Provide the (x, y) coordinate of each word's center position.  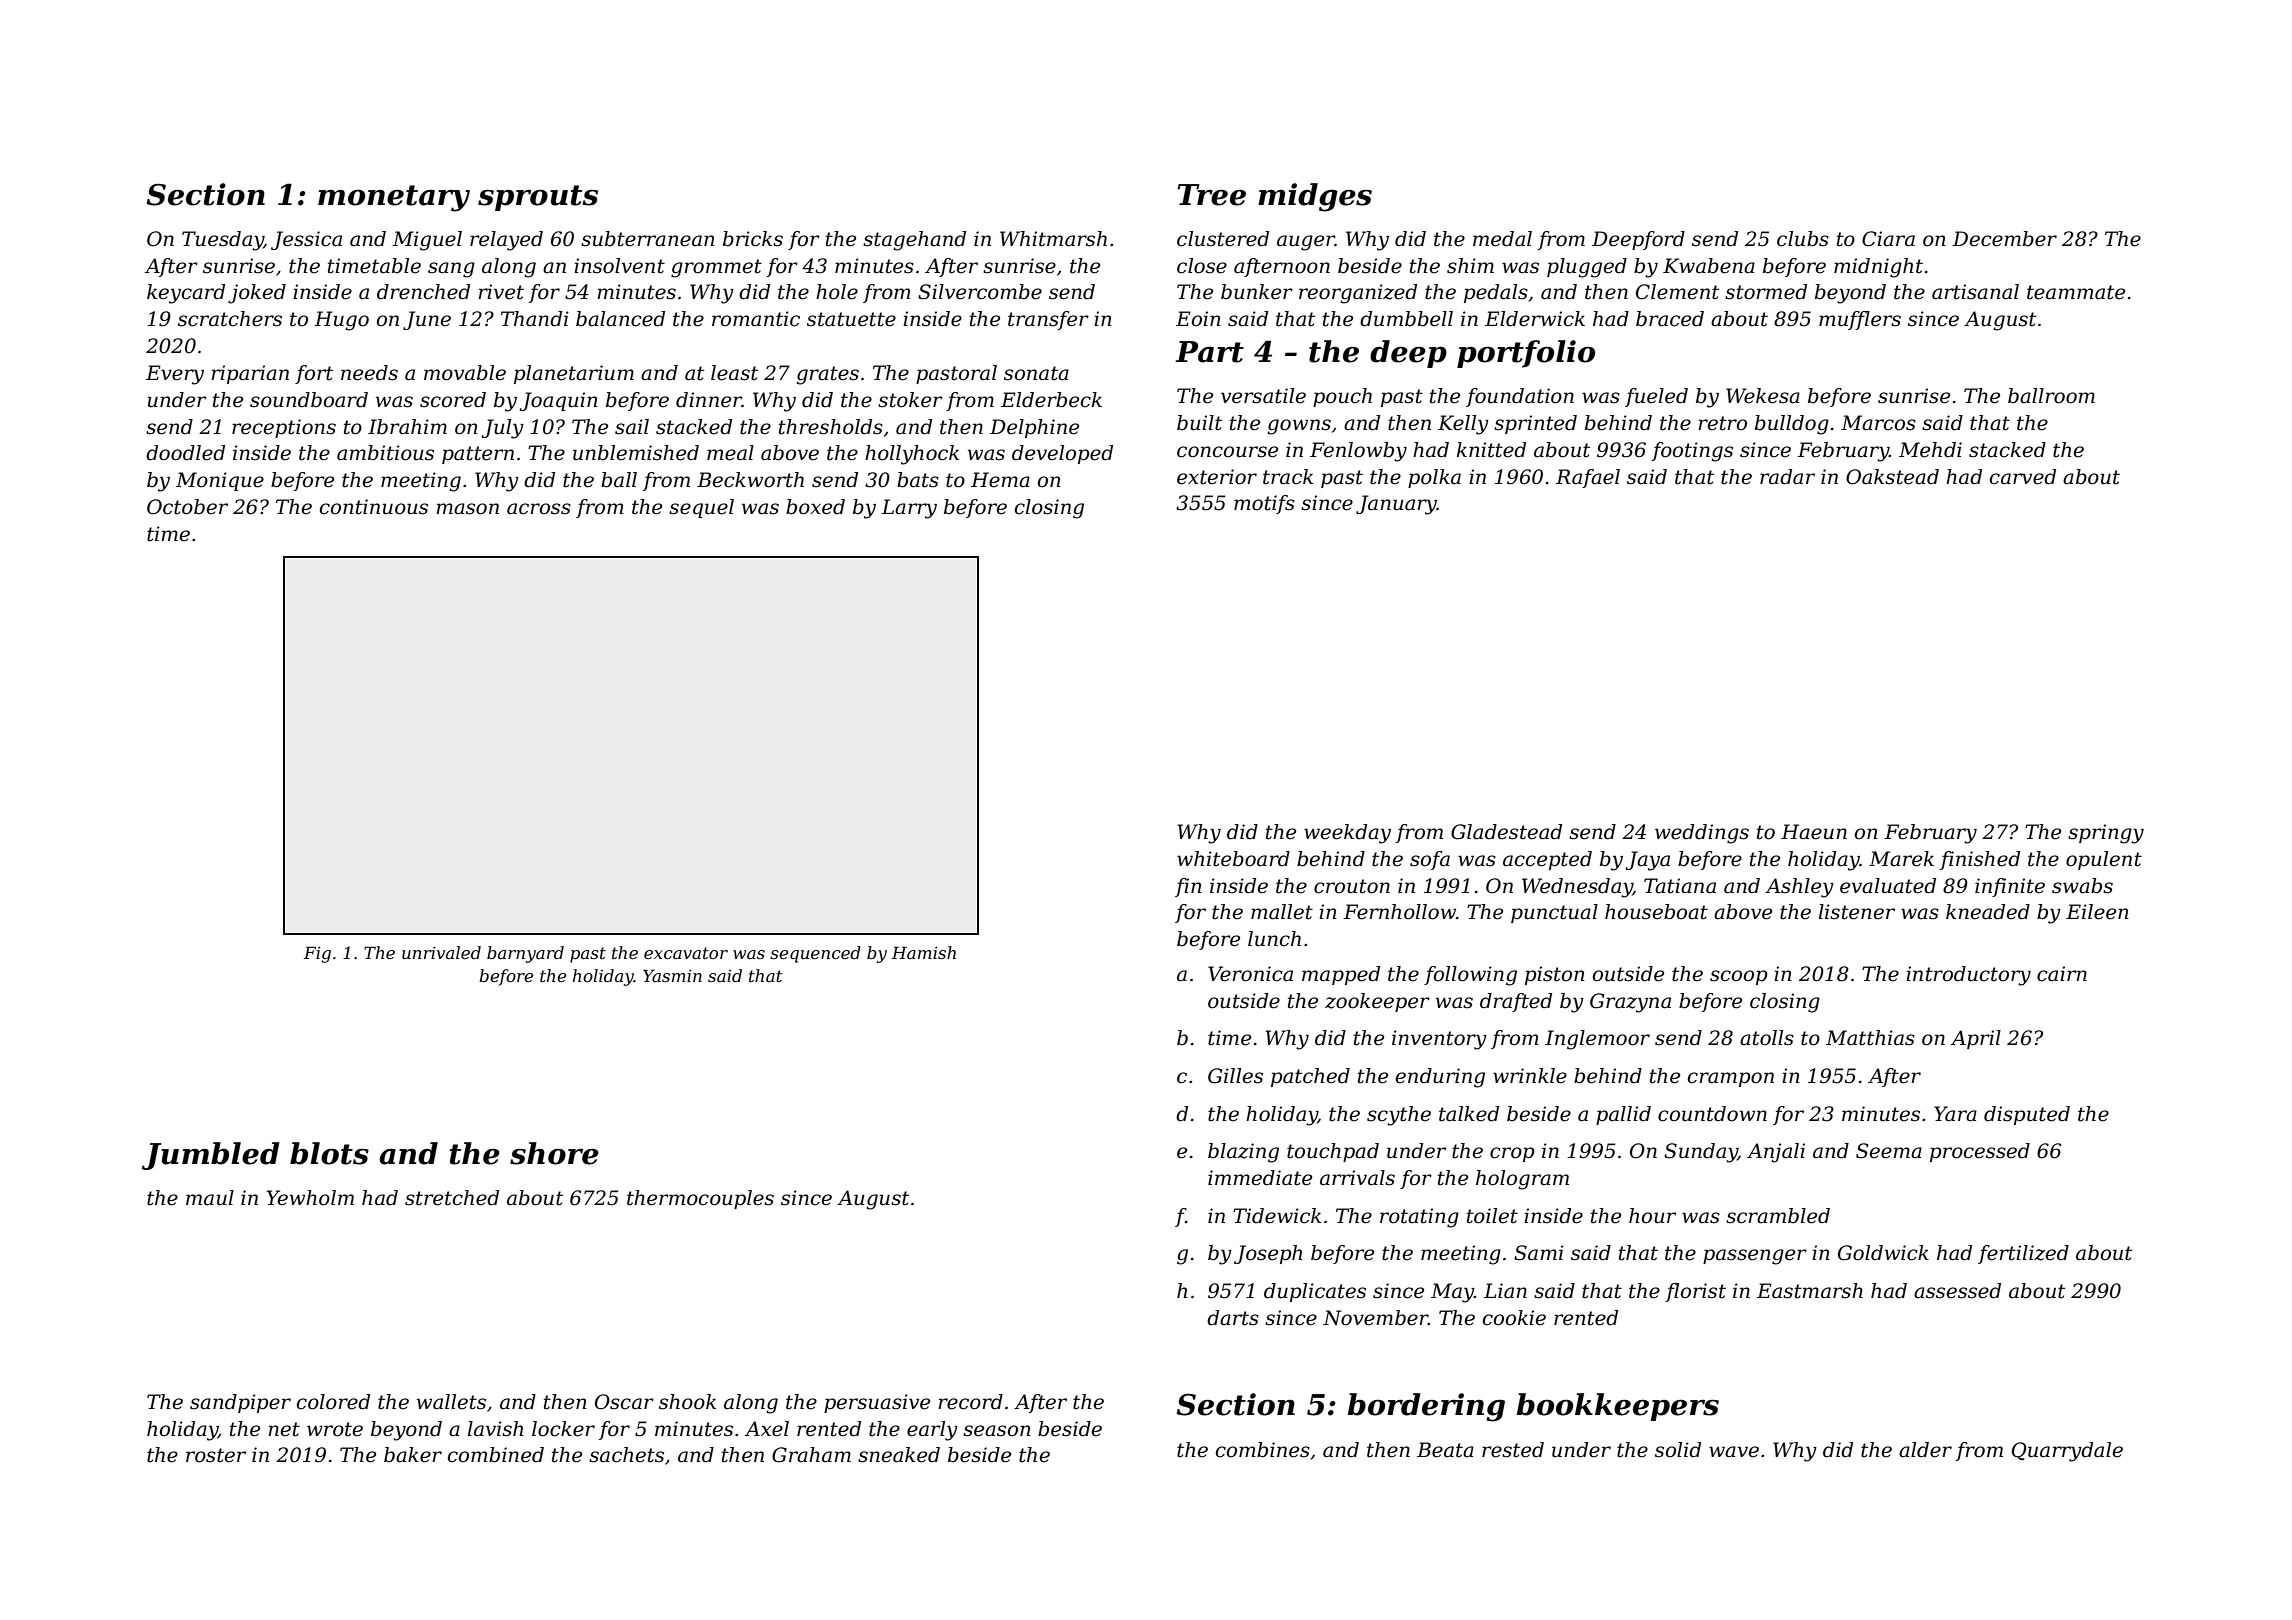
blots (329, 1153)
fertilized (2023, 1254)
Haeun (1814, 832)
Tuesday (223, 241)
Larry (909, 509)
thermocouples (700, 1199)
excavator (686, 953)
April (1976, 1039)
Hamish (924, 952)
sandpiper (240, 1403)
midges (1315, 197)
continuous (374, 507)
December (2004, 239)
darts (1233, 1318)
